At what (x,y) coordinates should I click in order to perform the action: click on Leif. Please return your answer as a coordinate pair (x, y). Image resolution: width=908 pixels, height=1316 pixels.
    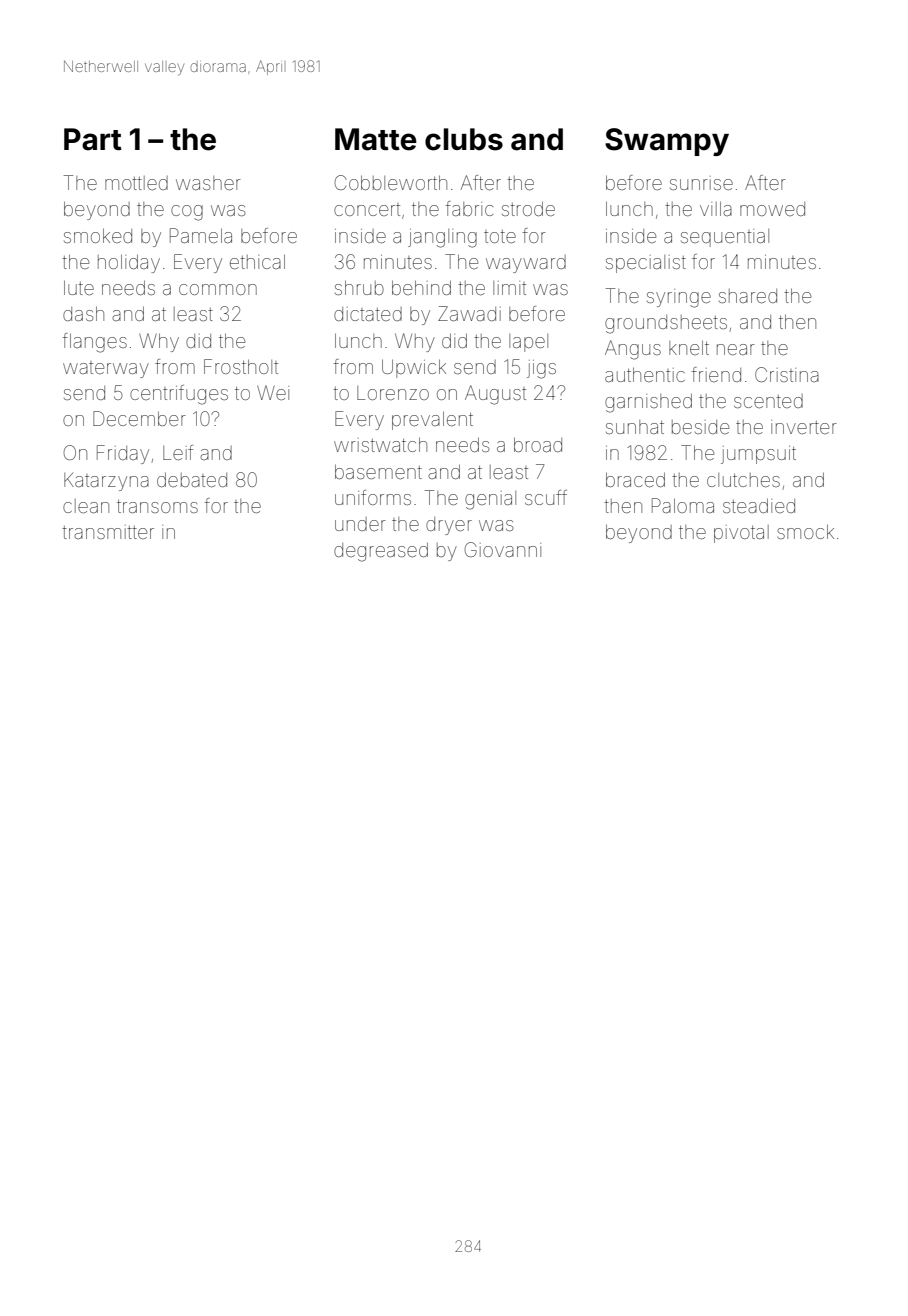
    Looking at the image, I should click on (178, 452).
